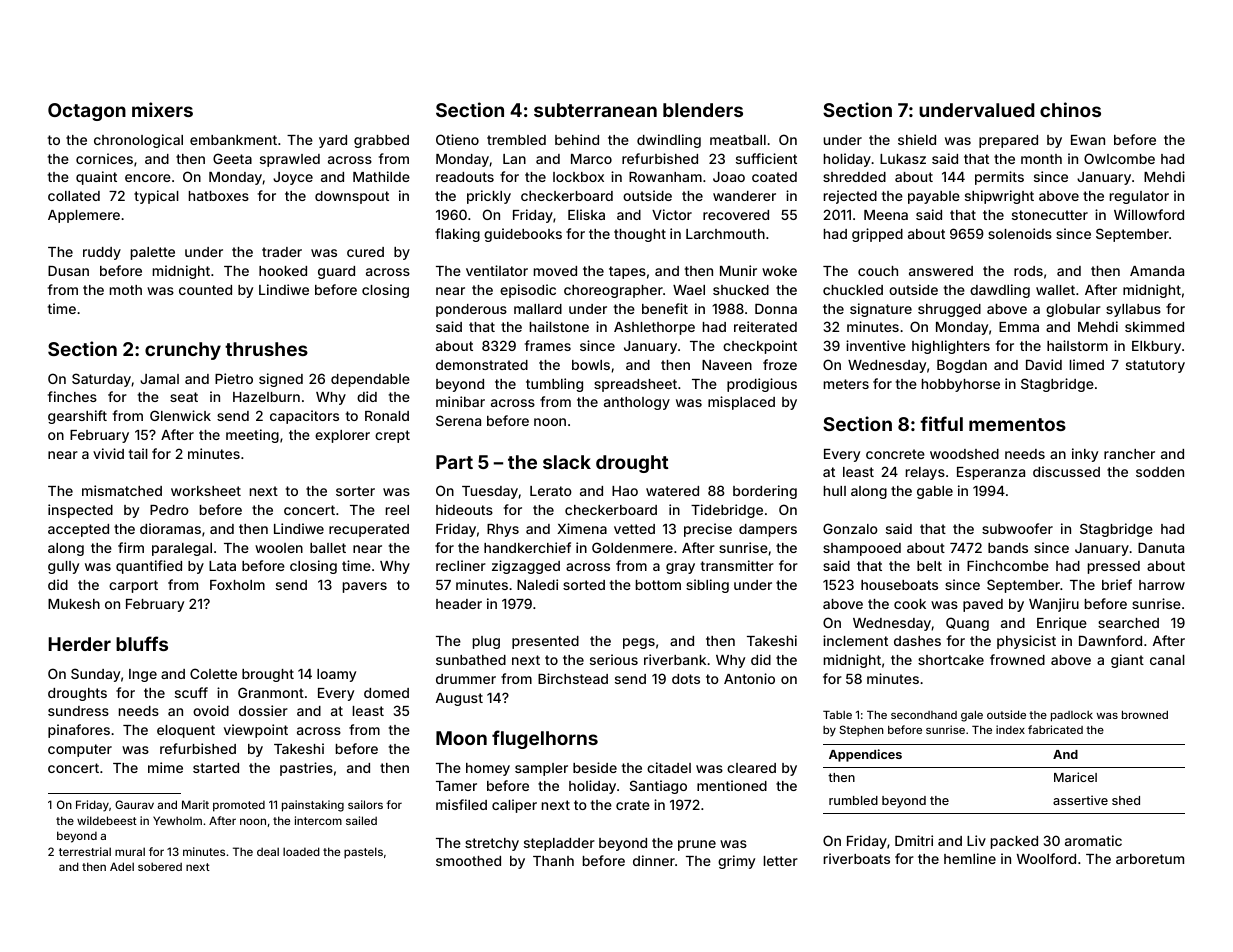 Image resolution: width=1233 pixels, height=952 pixels. Describe the element at coordinates (213, 673) in the document. I see `Colette` at that location.
